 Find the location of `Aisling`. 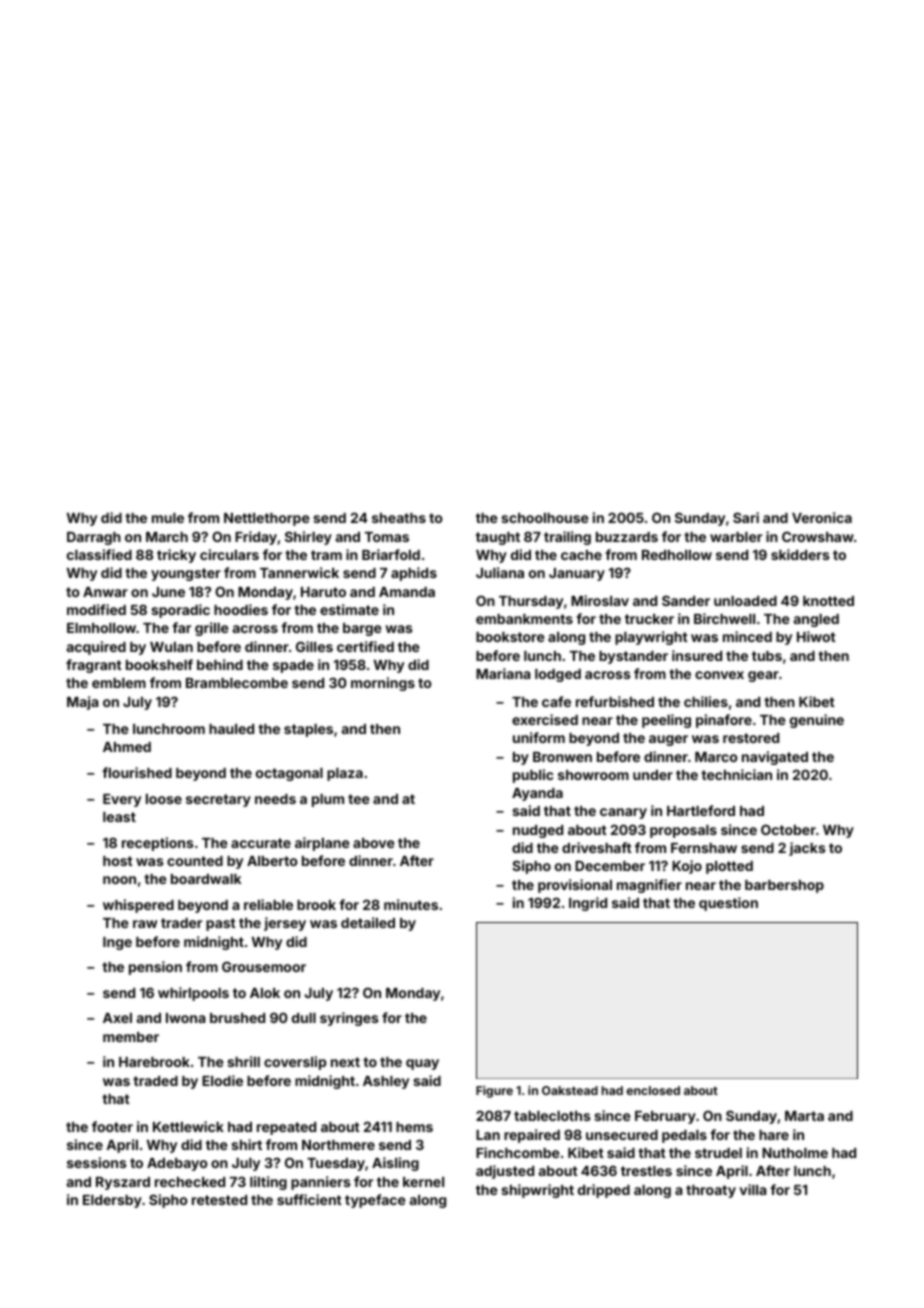

Aisling is located at coordinates (395, 1164).
